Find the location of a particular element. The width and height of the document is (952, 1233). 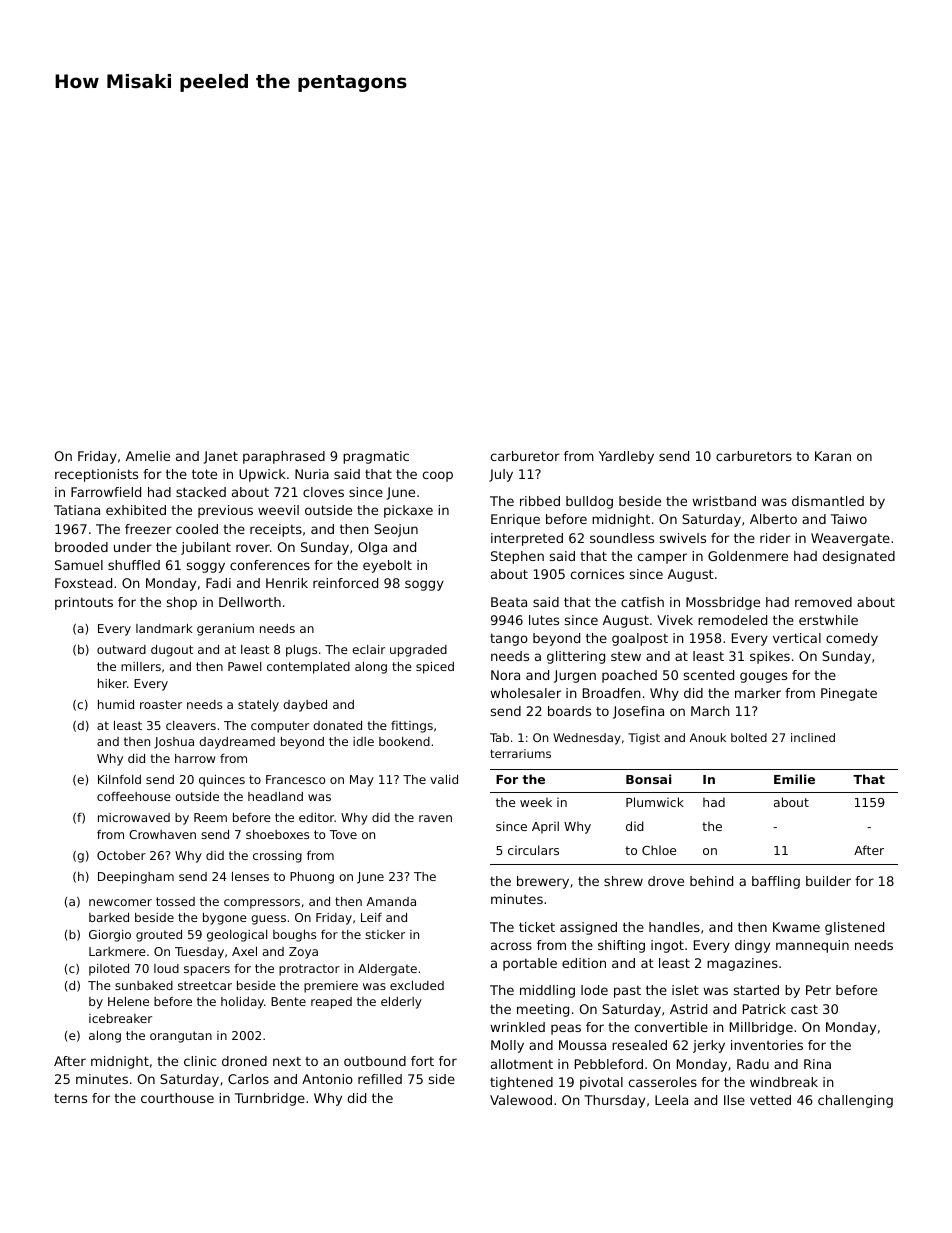

reinforced is located at coordinates (345, 583).
